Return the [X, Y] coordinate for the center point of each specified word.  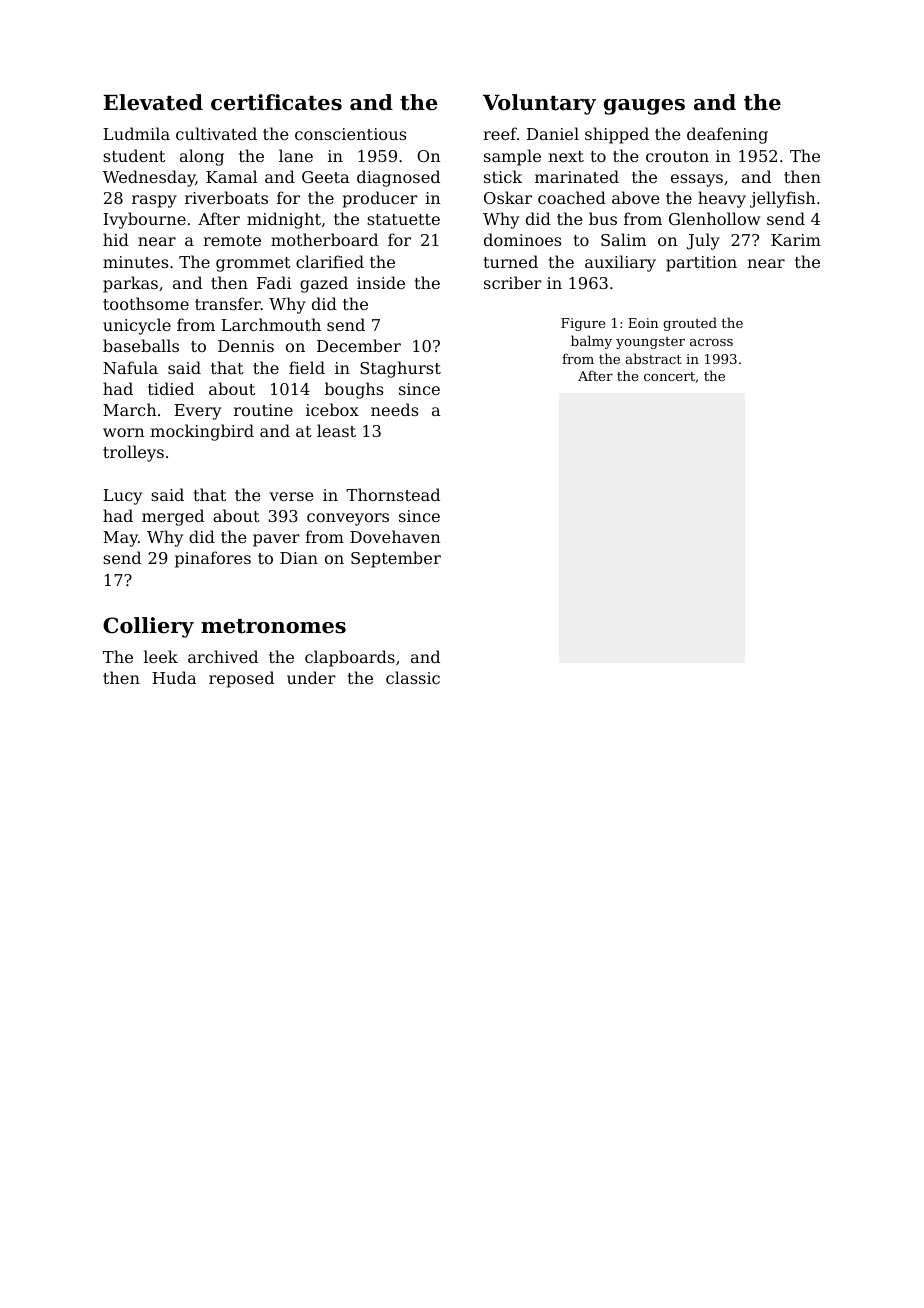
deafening [727, 135]
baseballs [141, 345]
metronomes [273, 626]
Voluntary [539, 104]
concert [669, 376]
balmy [591, 342]
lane [296, 155]
